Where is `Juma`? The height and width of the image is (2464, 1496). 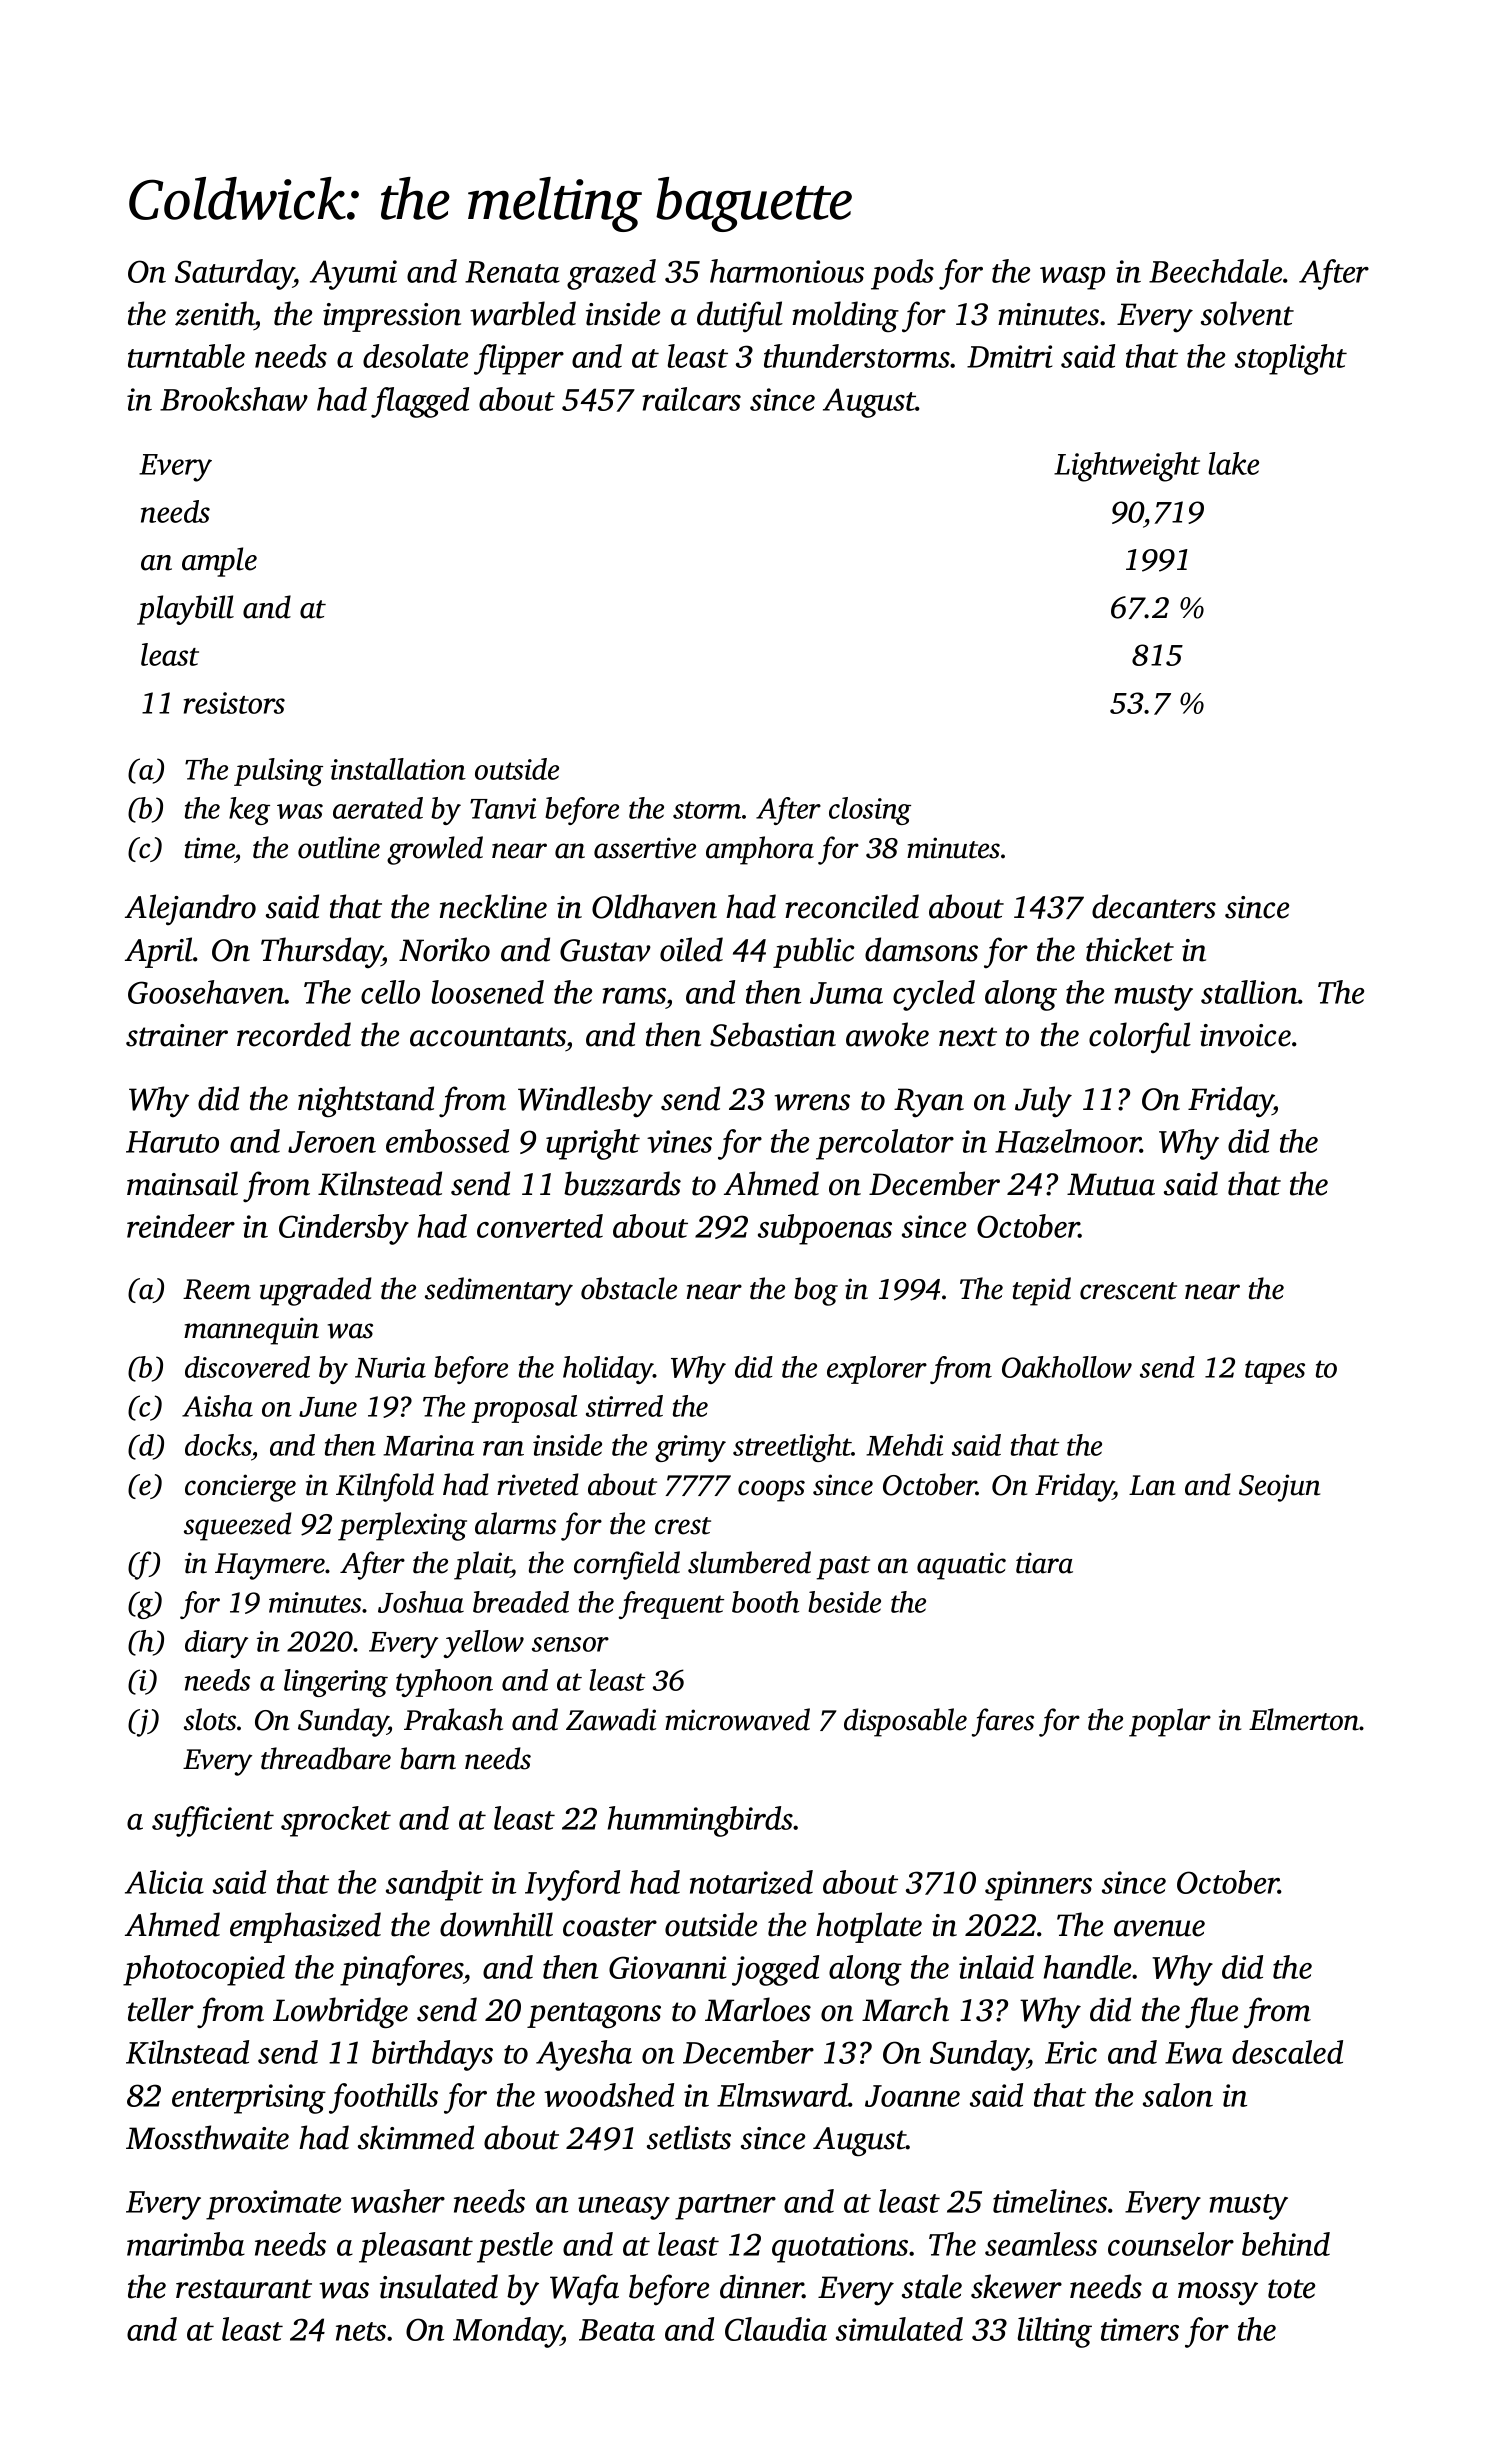
Juma is located at coordinates (846, 993).
